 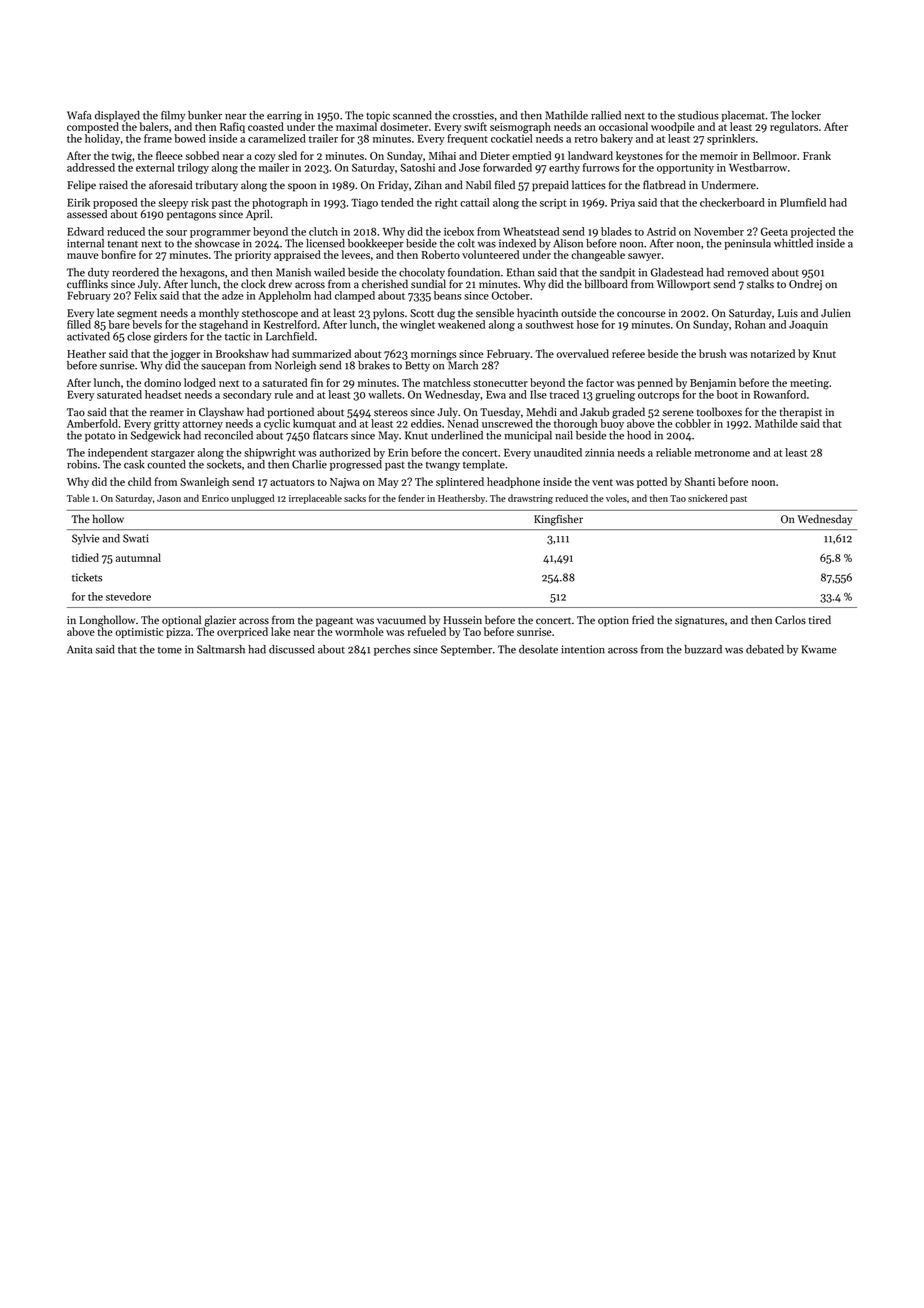 What do you see at coordinates (85, 231) in the screenshot?
I see `Edward` at bounding box center [85, 231].
